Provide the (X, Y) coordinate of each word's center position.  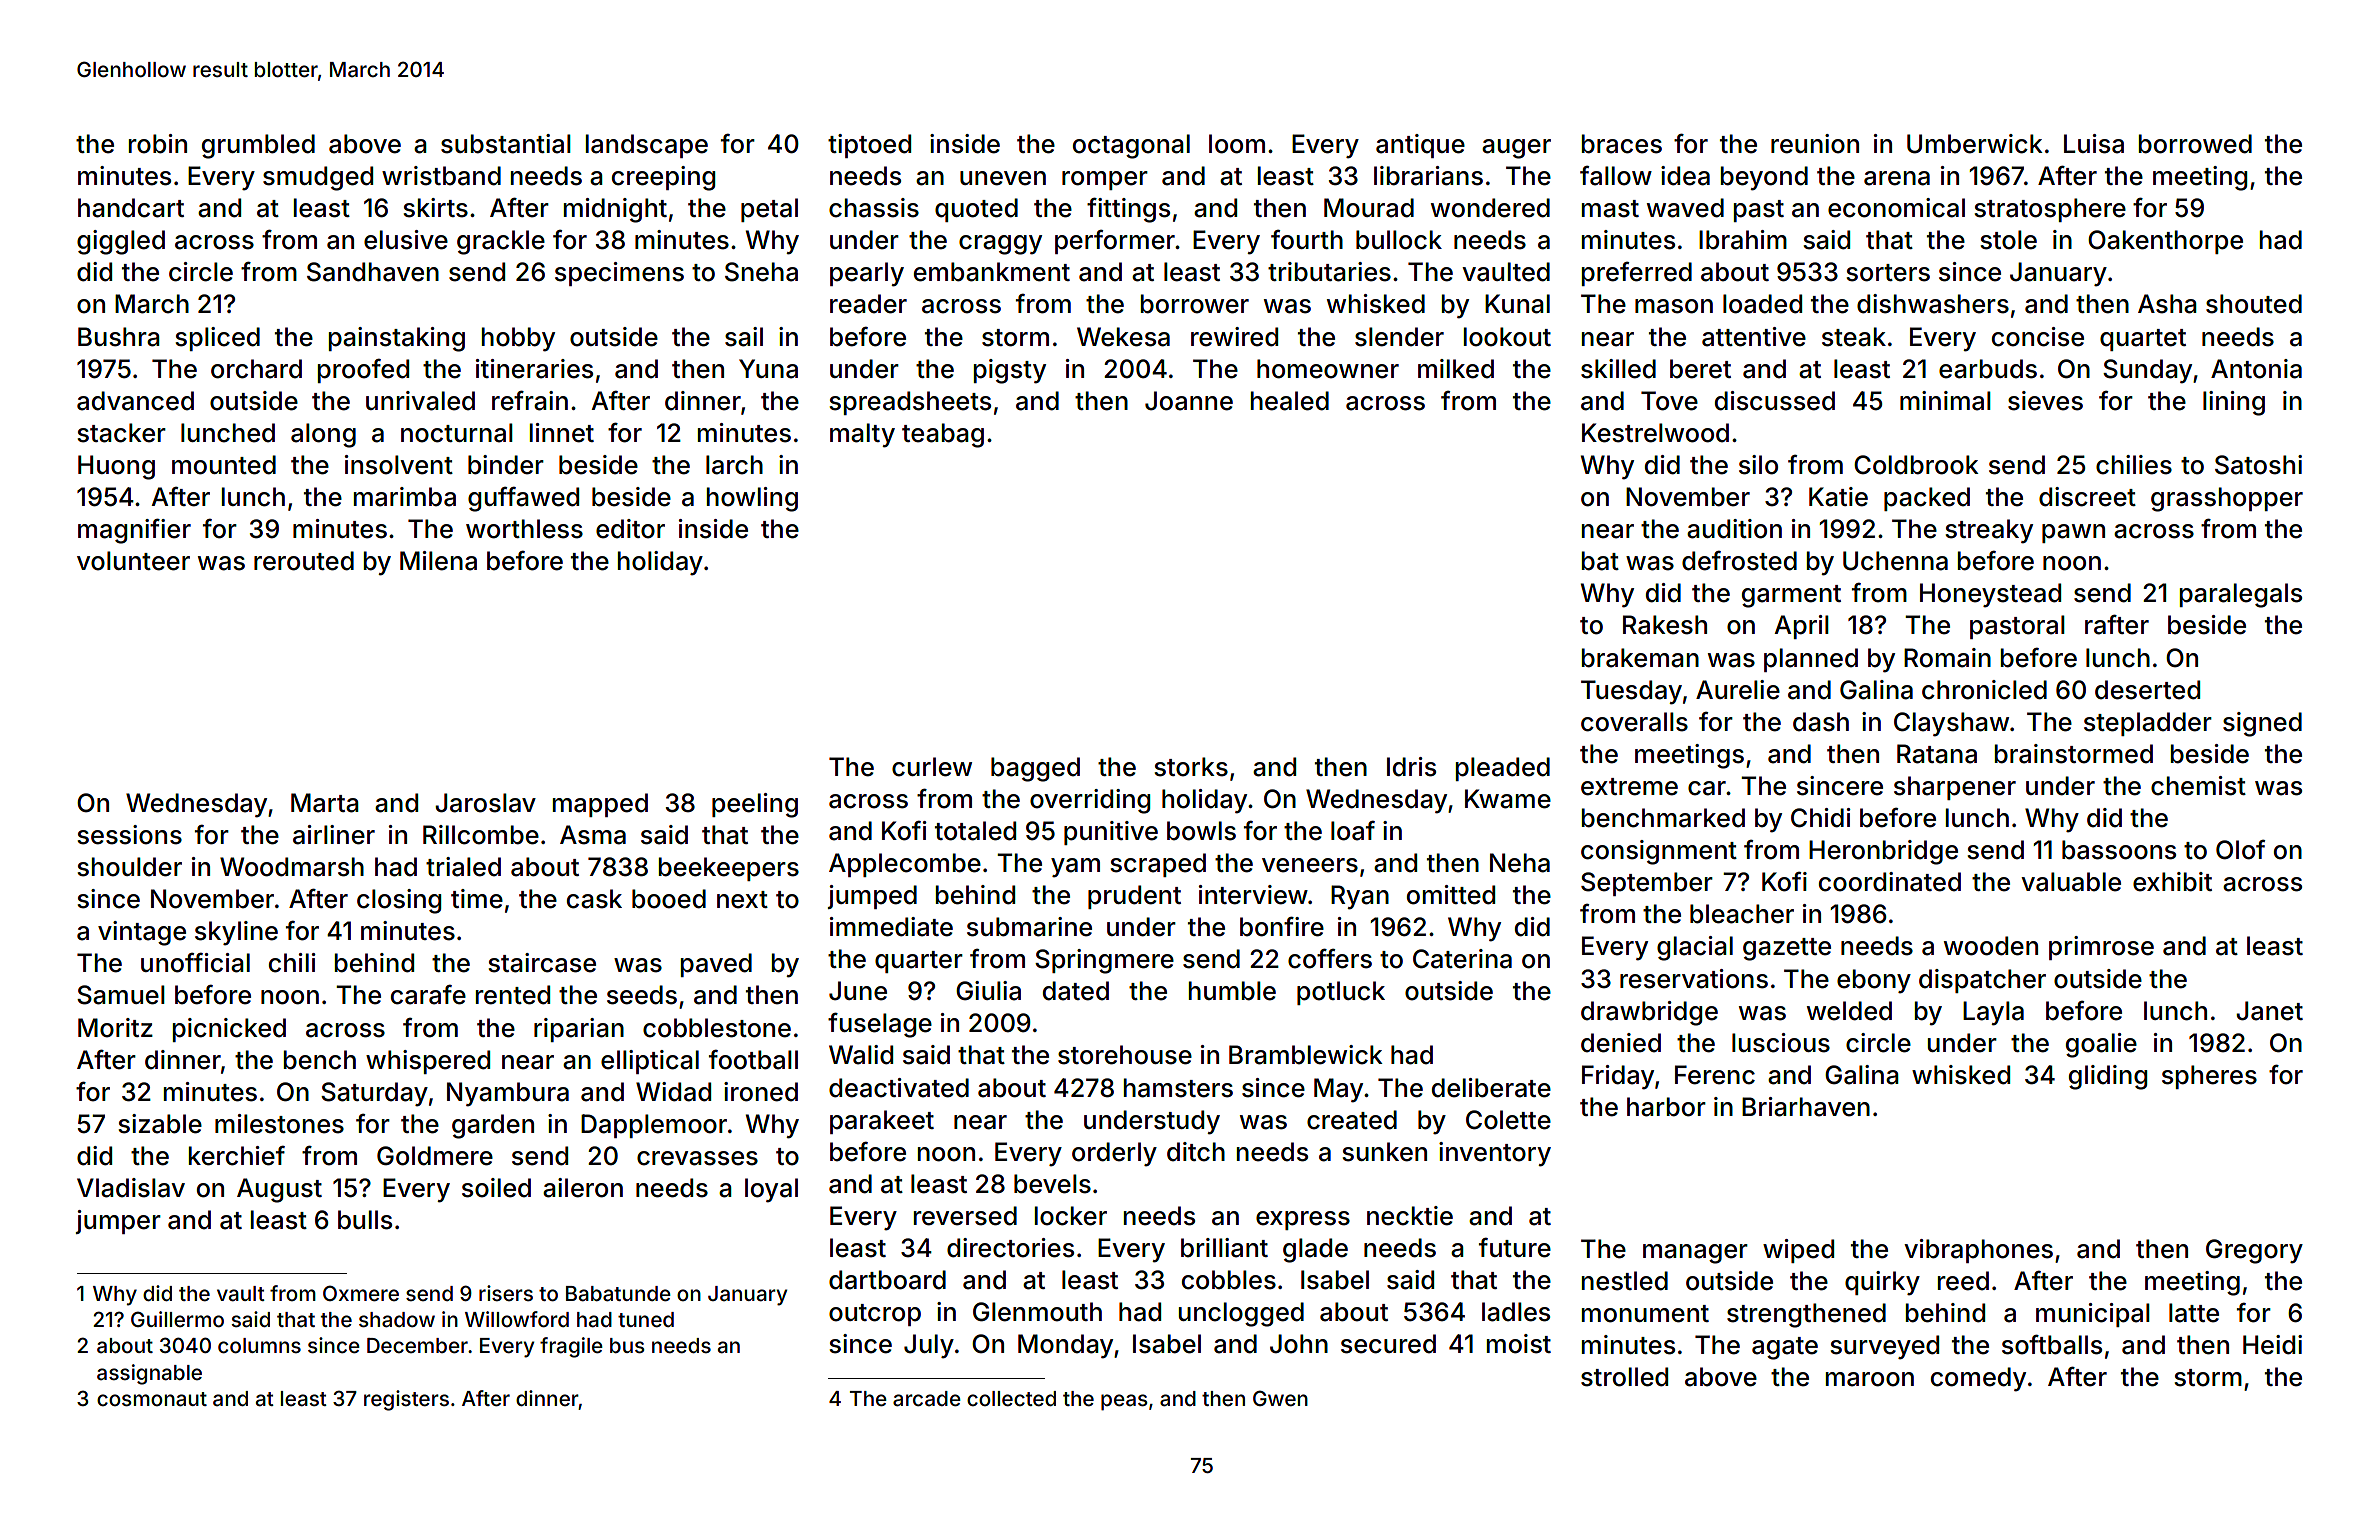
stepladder (2148, 724)
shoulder (129, 867)
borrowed (2195, 144)
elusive (406, 240)
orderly (1114, 1154)
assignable (149, 1374)
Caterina (1462, 959)
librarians (1428, 176)
